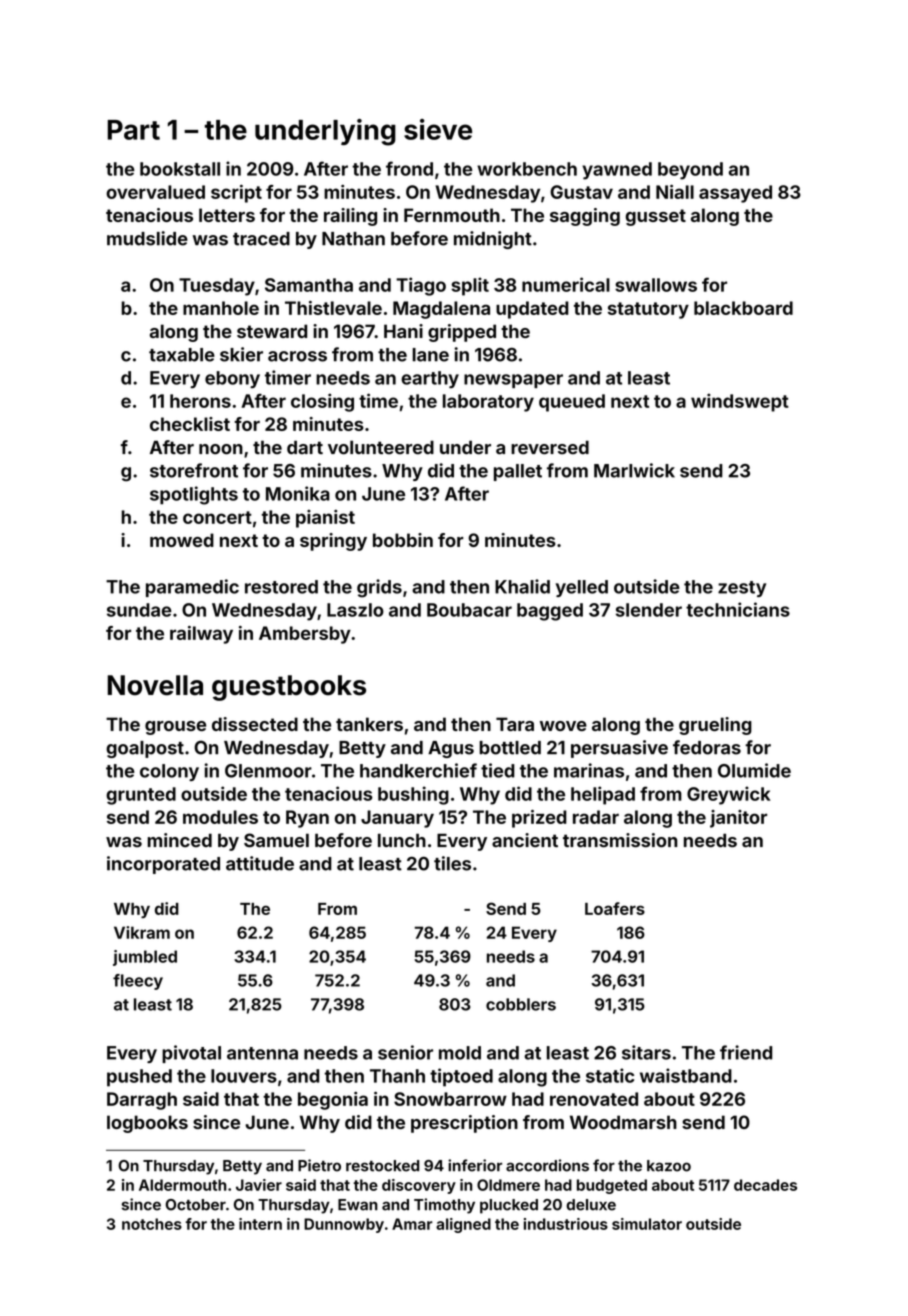 The image size is (908, 1316). Describe the element at coordinates (438, 129) in the document. I see `sieve` at that location.
